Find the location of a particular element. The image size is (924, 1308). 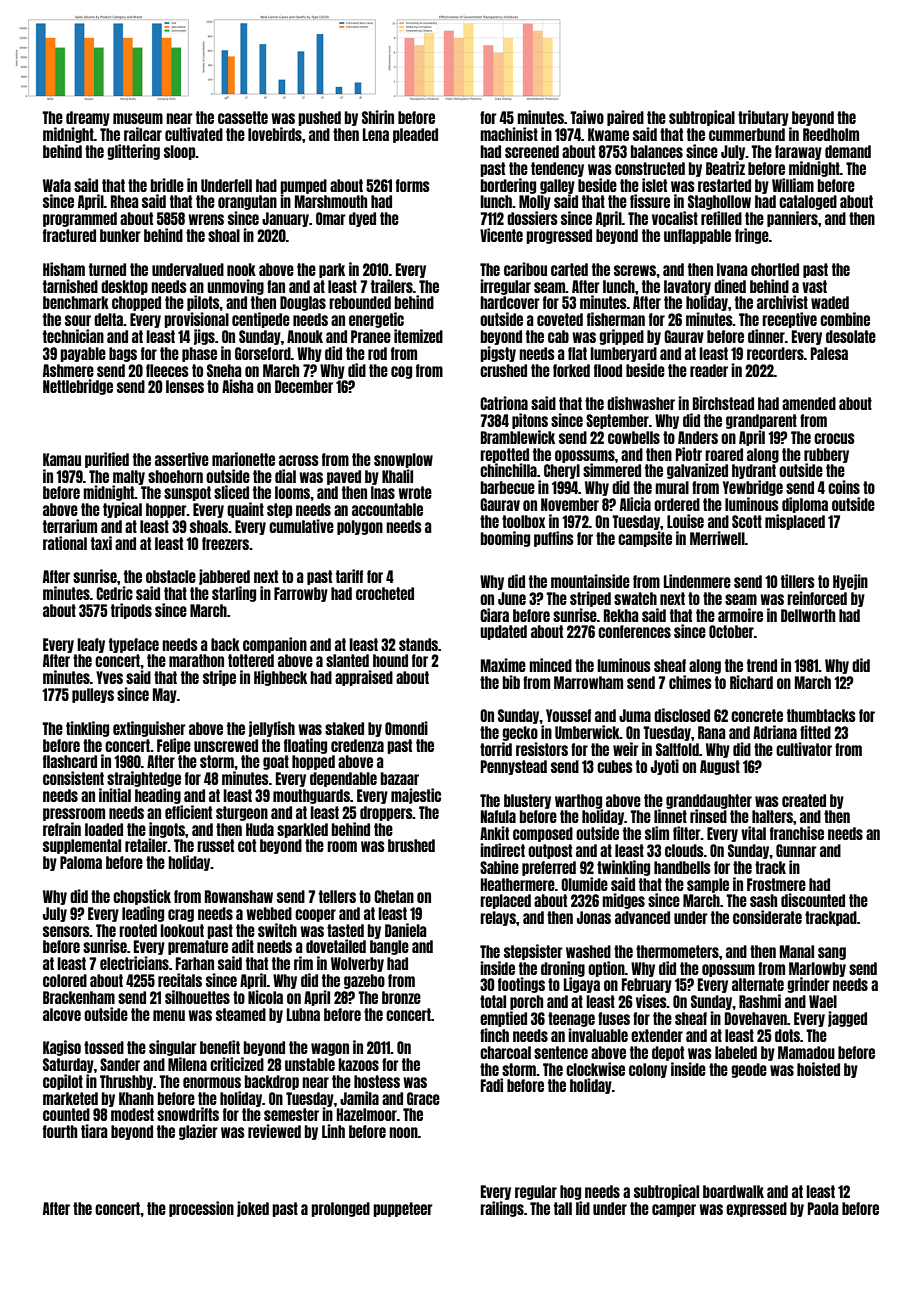

cassette is located at coordinates (243, 117).
